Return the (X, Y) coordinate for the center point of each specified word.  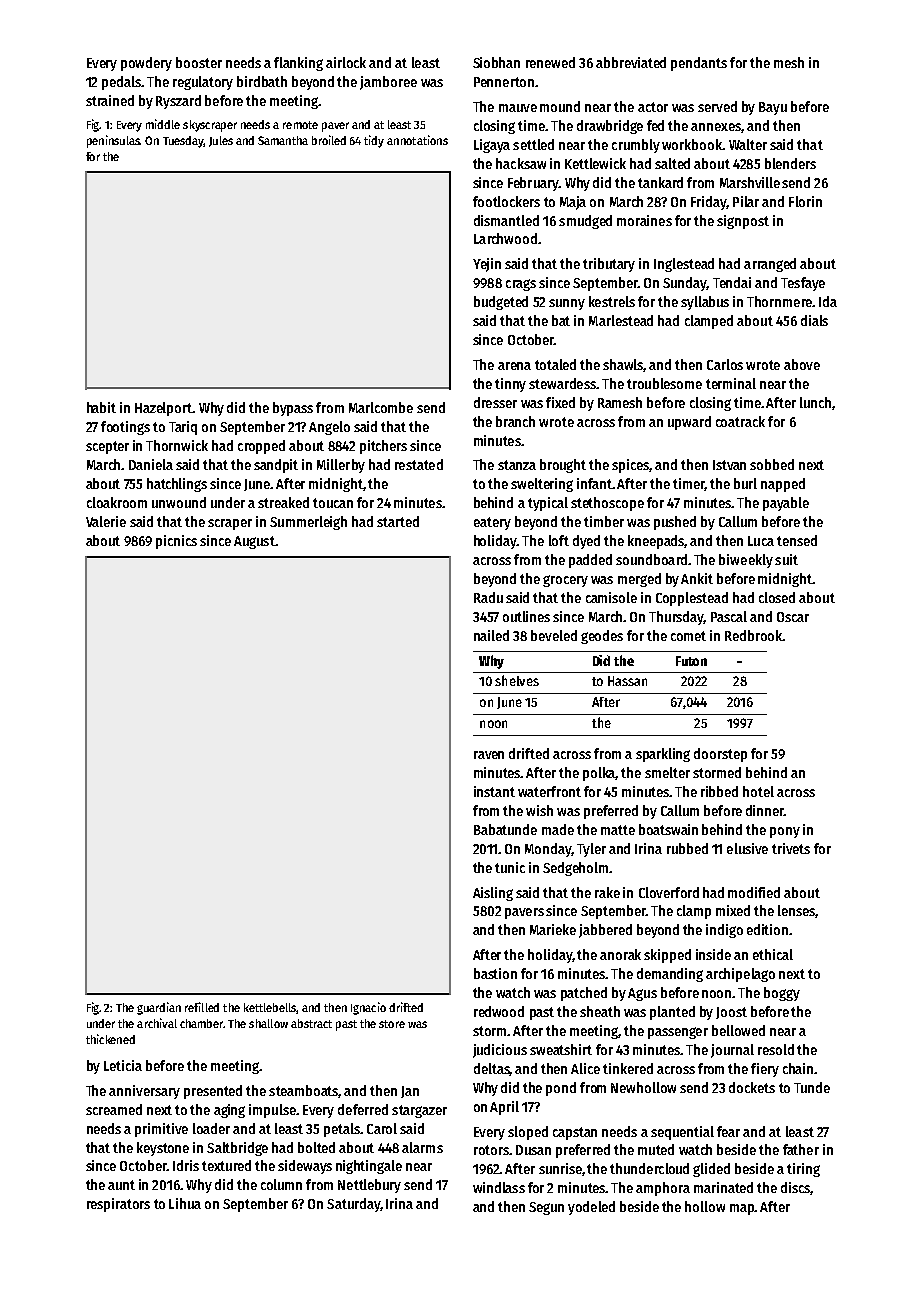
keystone (163, 1149)
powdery (146, 64)
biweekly (746, 561)
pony (785, 832)
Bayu (773, 108)
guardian (159, 1008)
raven (489, 755)
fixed (560, 402)
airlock (346, 62)
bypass (293, 409)
